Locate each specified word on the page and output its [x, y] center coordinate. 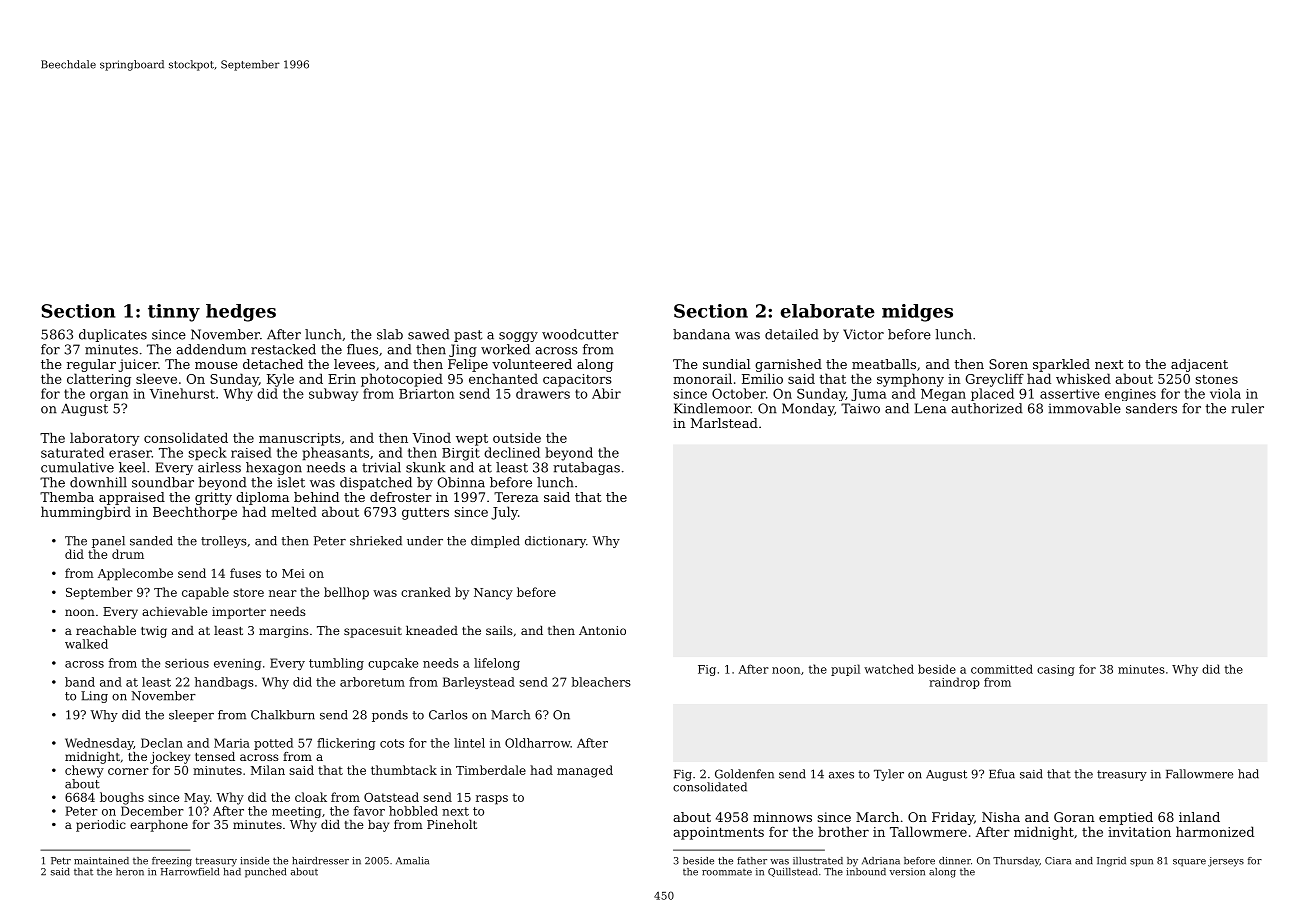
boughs [122, 798]
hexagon [274, 468]
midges [917, 313]
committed [1002, 669]
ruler [1247, 408]
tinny [174, 313]
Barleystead [479, 683]
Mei [293, 573]
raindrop [954, 683]
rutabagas [586, 468]
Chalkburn [283, 715]
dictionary [555, 542]
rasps [492, 800]
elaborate [828, 311]
